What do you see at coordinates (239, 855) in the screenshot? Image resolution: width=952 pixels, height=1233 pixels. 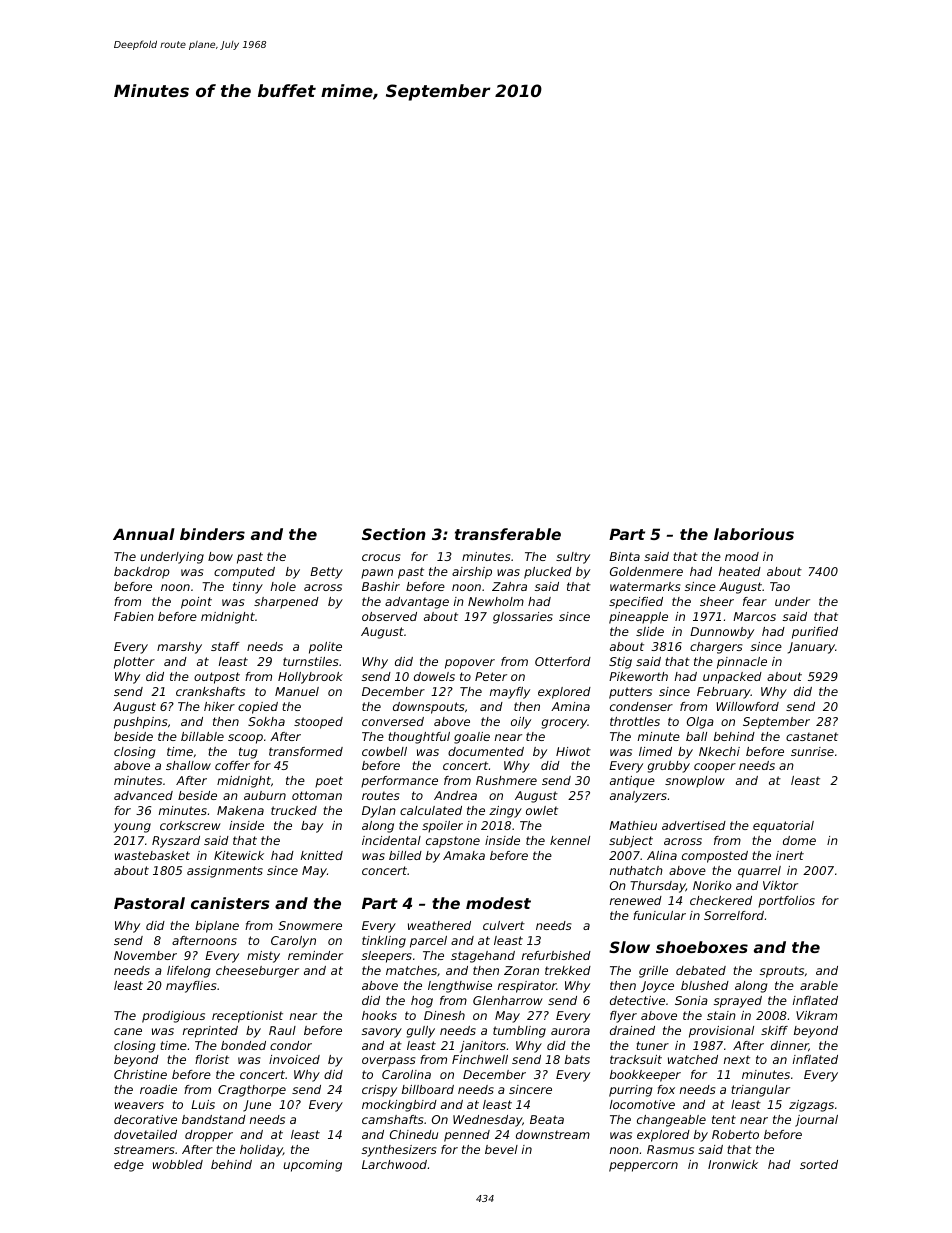 I see `Kitewick` at bounding box center [239, 855].
